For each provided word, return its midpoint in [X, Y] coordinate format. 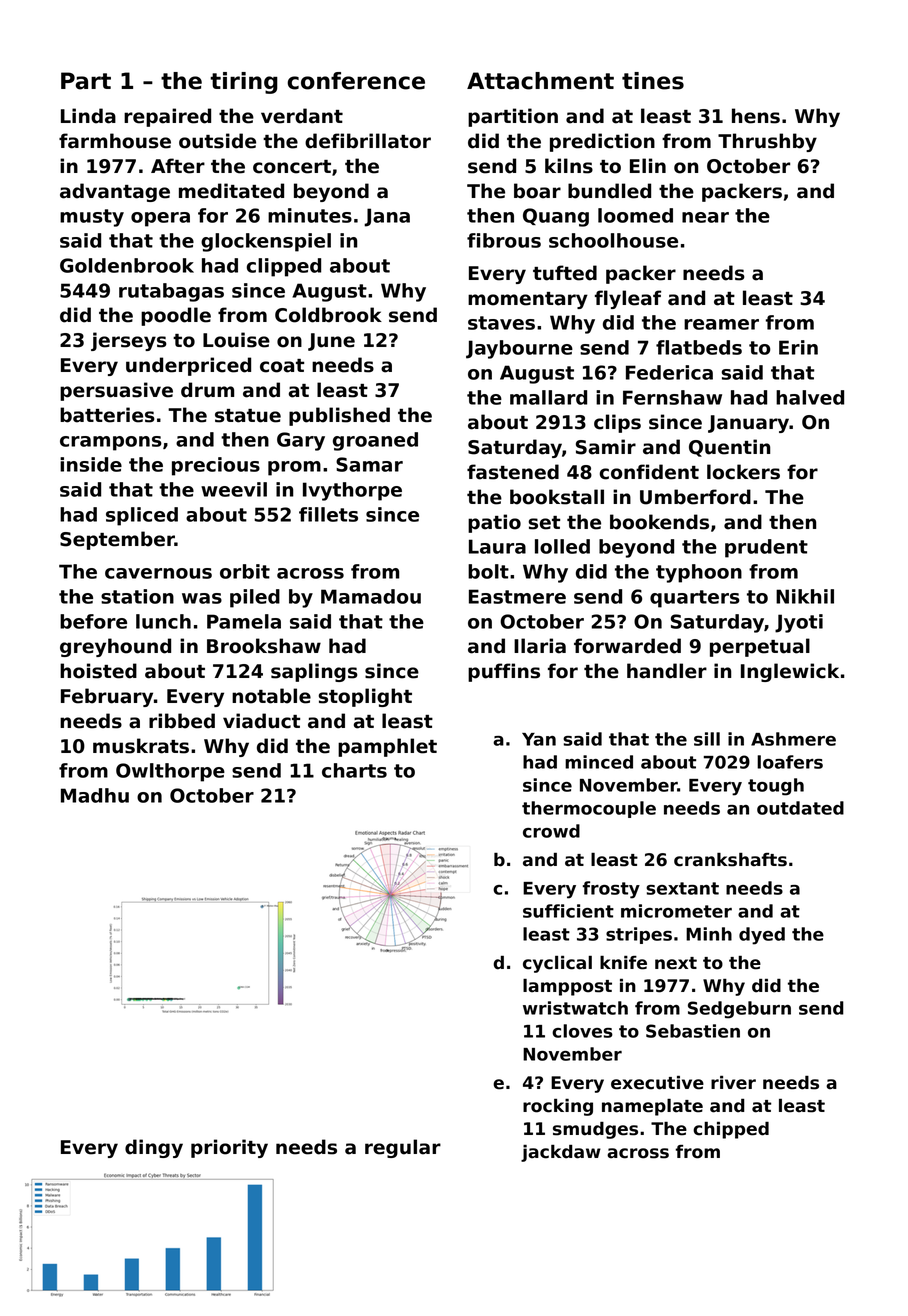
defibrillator [368, 141]
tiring [244, 83]
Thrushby [767, 142]
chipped [731, 1130]
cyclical [557, 964]
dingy [154, 1148]
